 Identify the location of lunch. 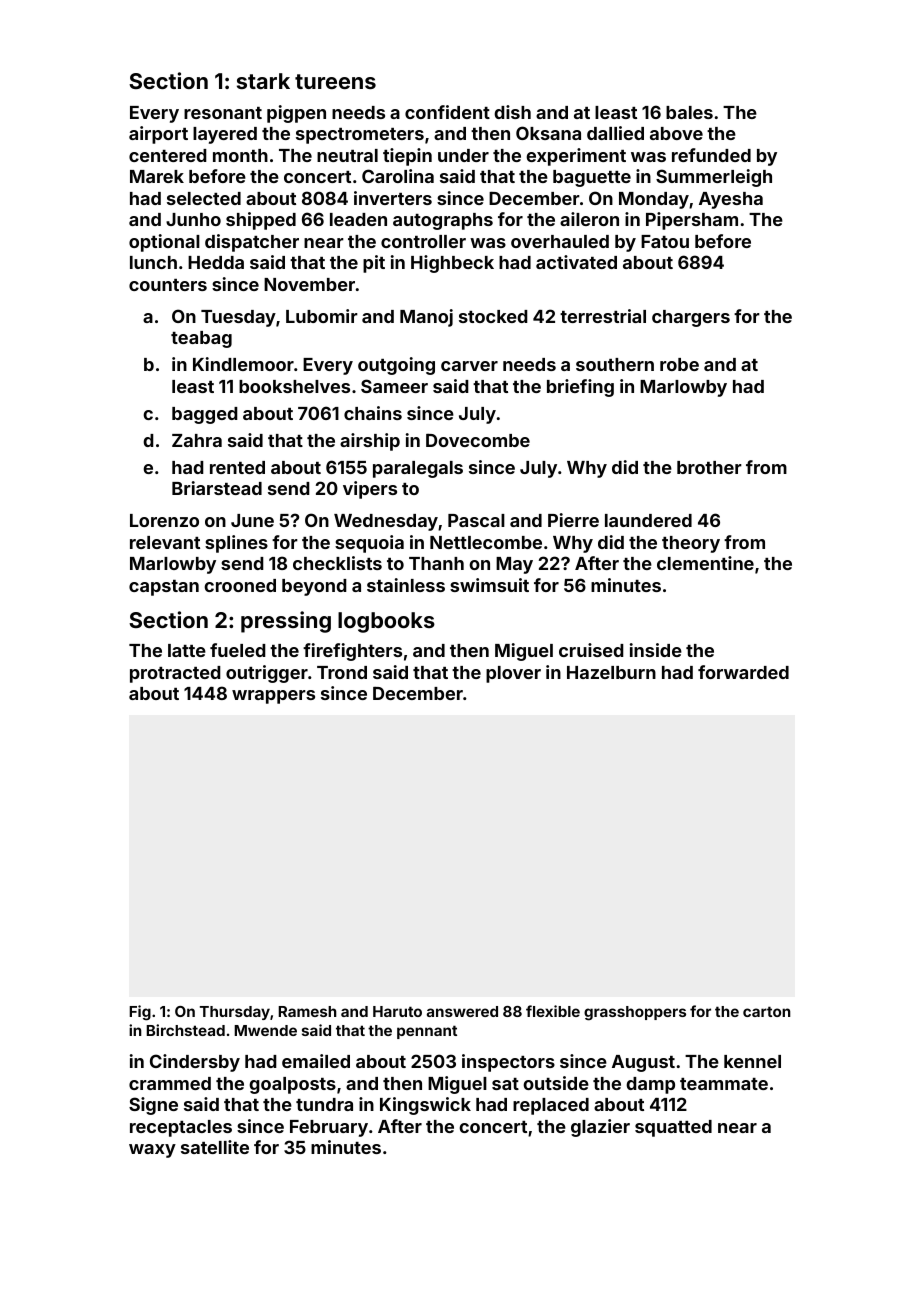
(153, 262).
